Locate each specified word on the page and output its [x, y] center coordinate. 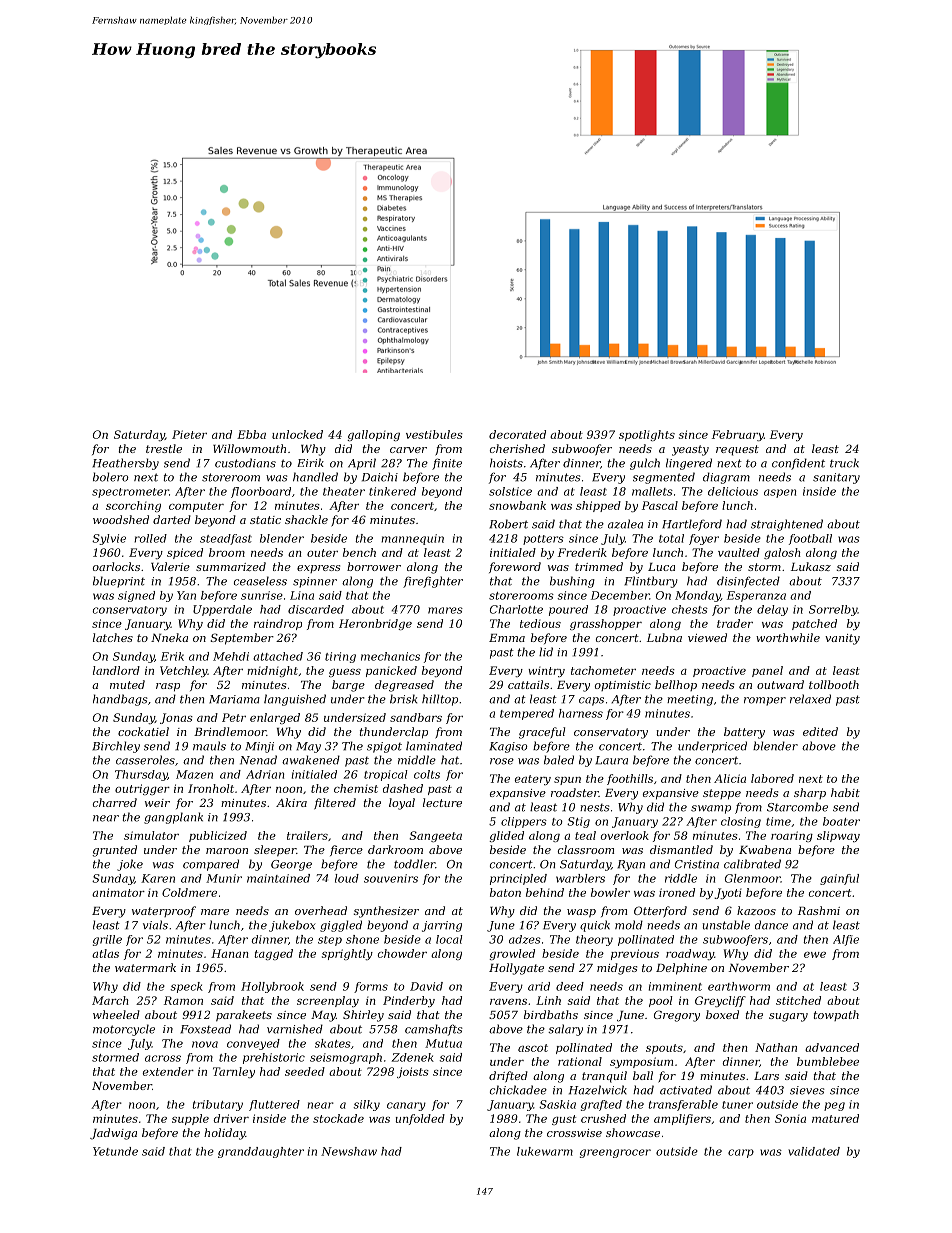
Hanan [229, 953]
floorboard [261, 492]
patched [814, 624]
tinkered [392, 491]
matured [835, 1118]
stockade [338, 1118]
